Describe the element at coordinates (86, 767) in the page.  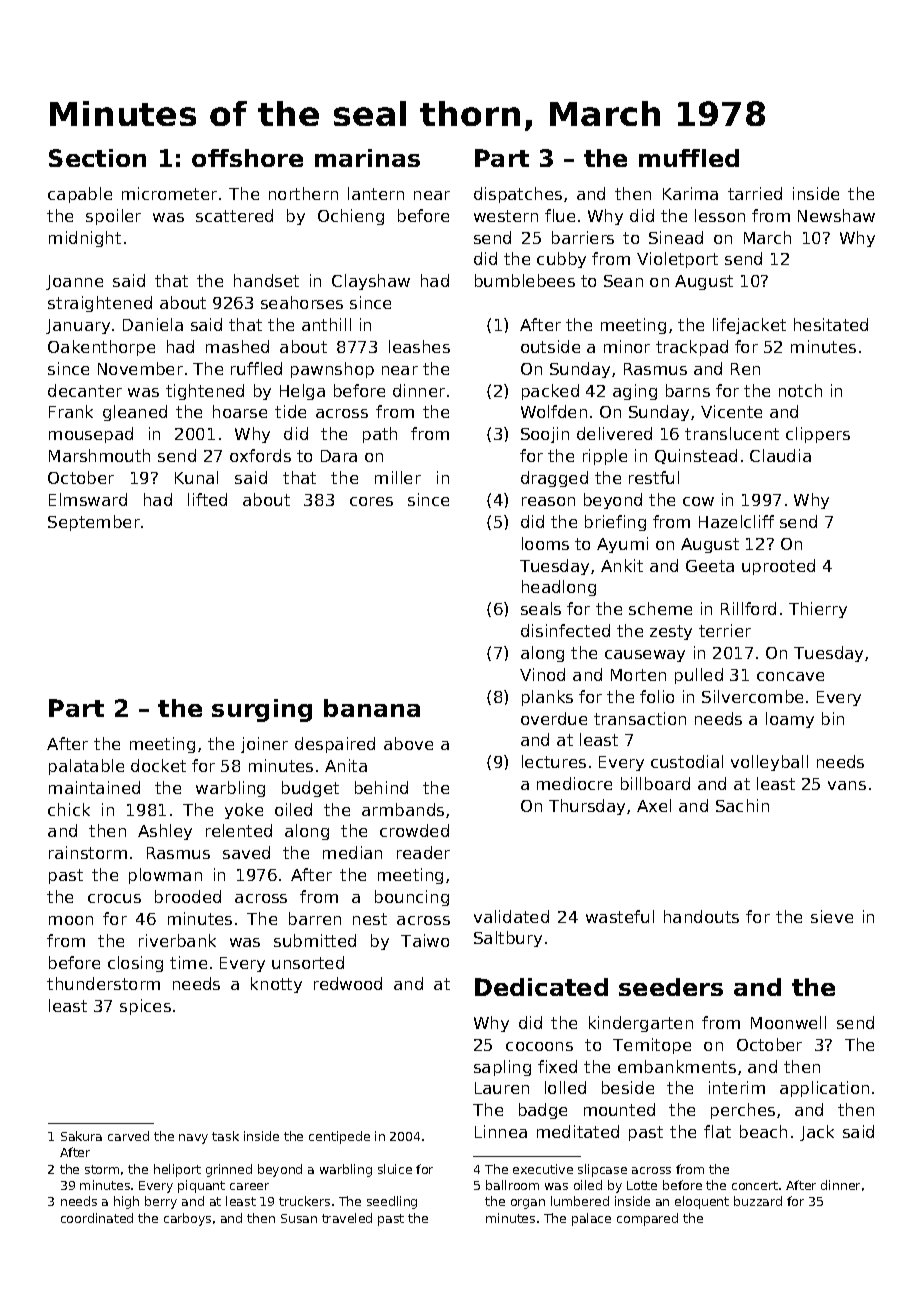
I see `palatable` at that location.
